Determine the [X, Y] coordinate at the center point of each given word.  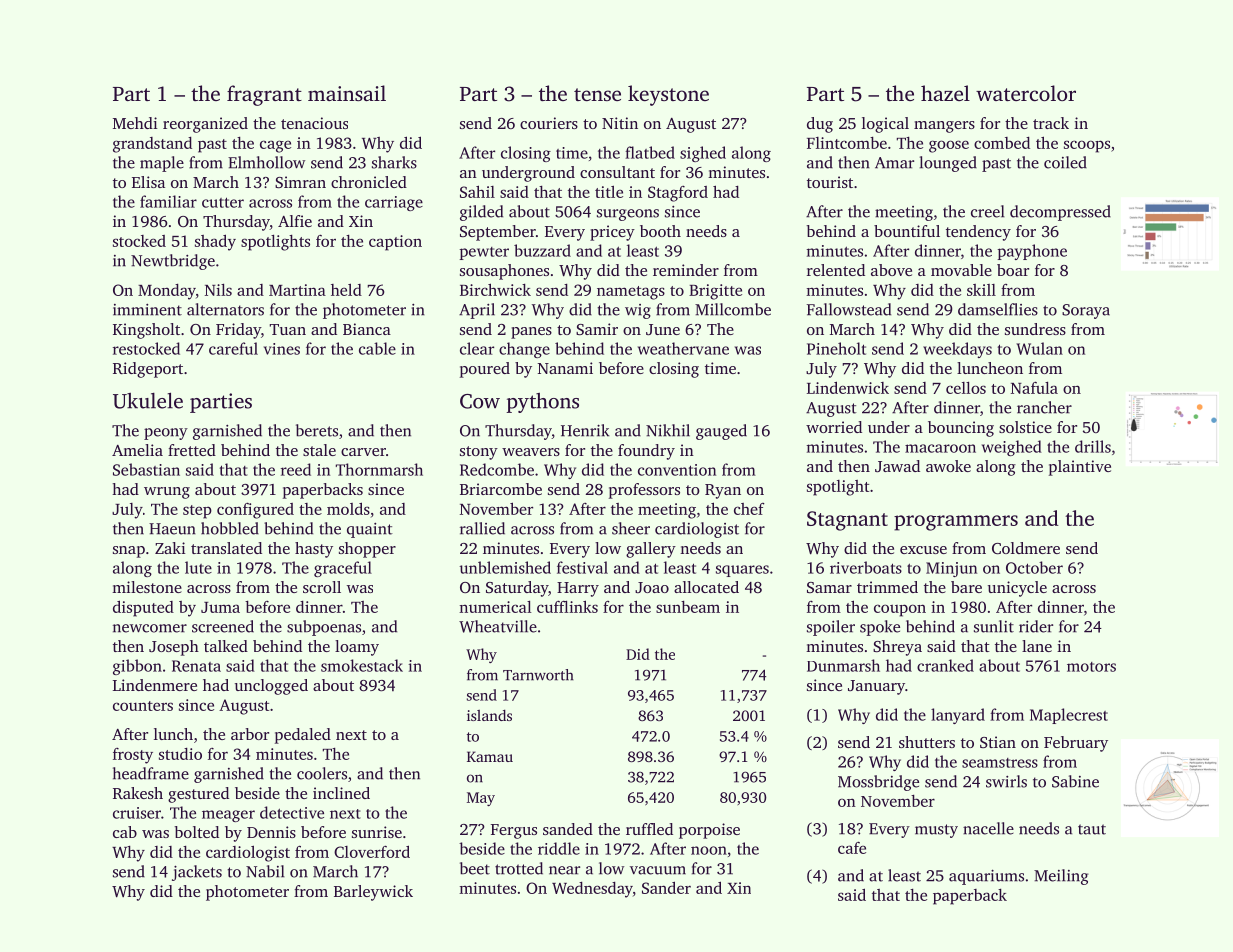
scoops [1087, 146]
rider [1036, 626]
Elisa [148, 182]
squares [742, 571]
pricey [612, 233]
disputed [143, 608]
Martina [297, 290]
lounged [948, 164]
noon [709, 850]
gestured [198, 795]
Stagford [678, 194]
